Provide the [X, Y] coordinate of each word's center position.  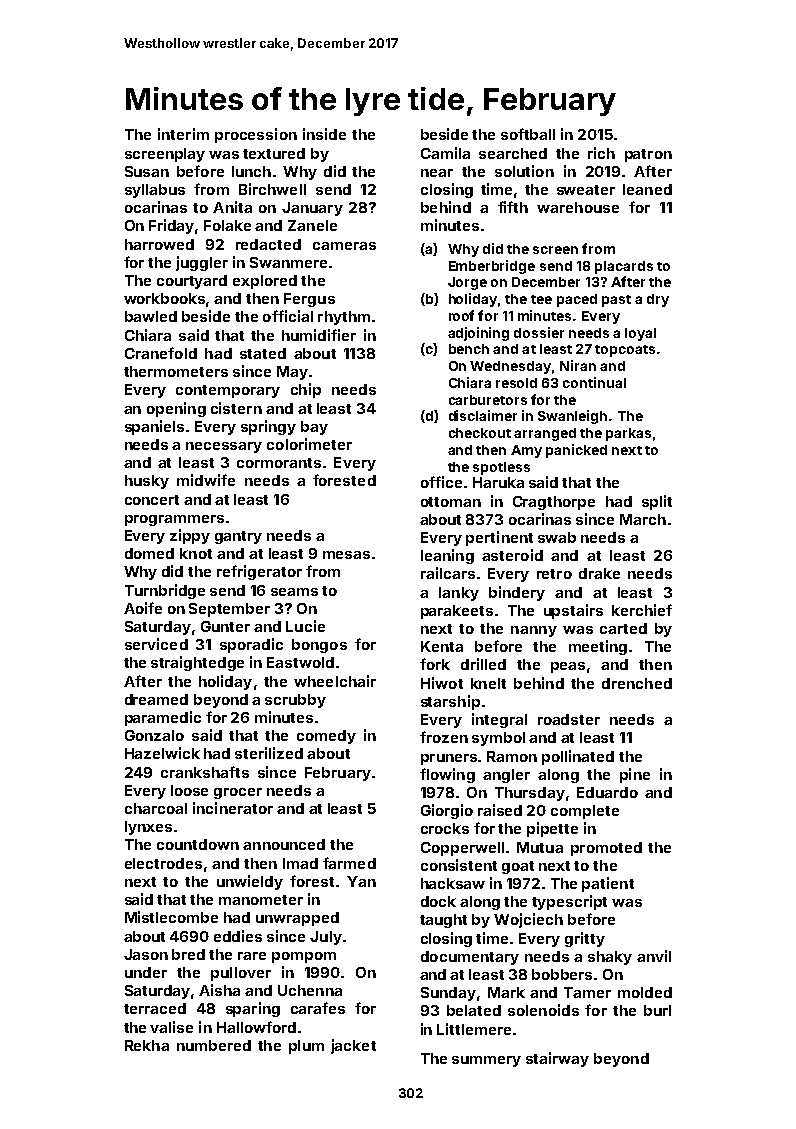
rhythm [344, 318]
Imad [300, 863]
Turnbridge [165, 591]
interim [183, 134]
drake [599, 573]
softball [528, 134]
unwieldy [250, 882]
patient [608, 884]
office [441, 482]
